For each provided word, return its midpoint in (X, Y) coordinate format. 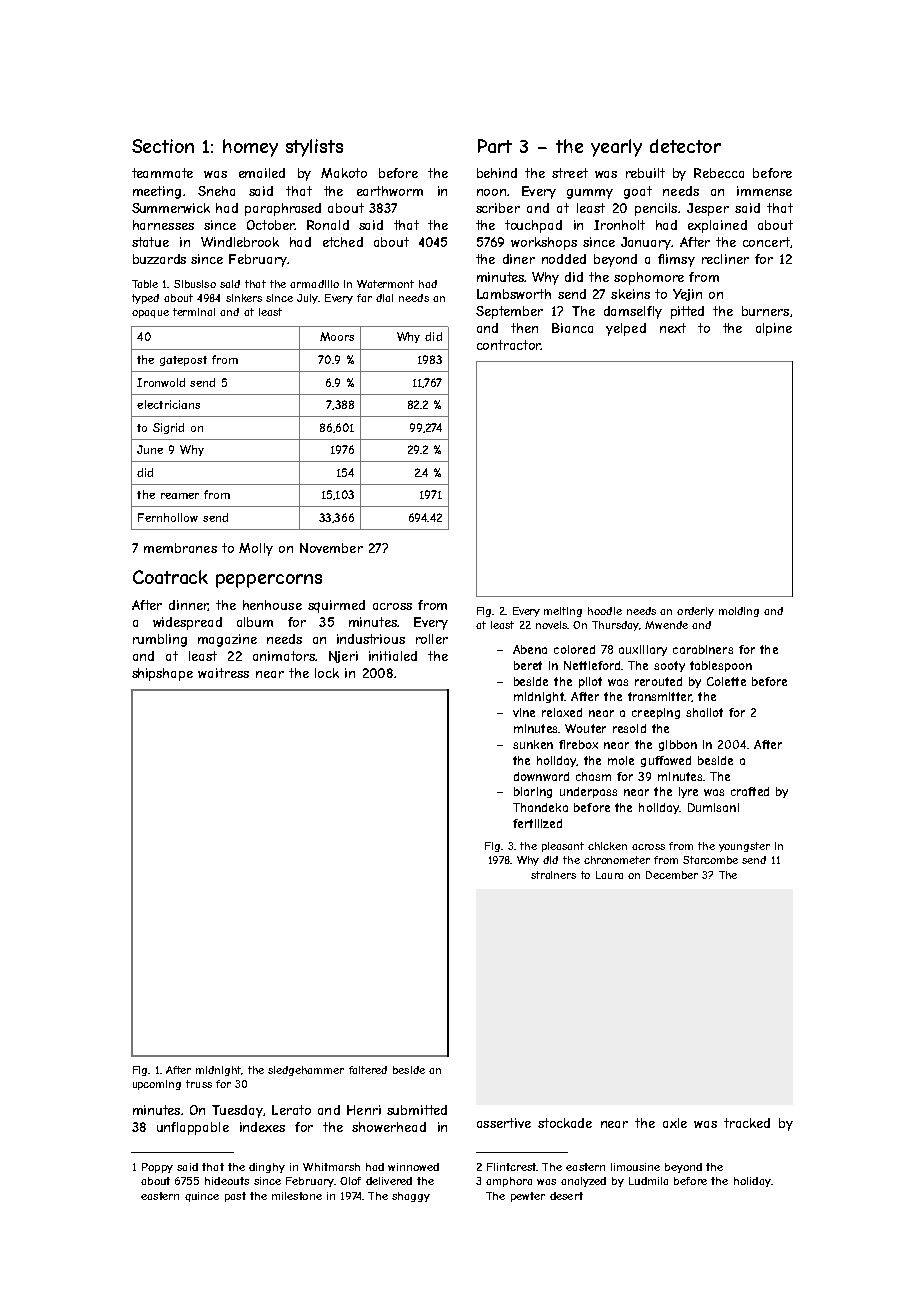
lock (327, 673)
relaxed (562, 712)
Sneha (216, 191)
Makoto (344, 173)
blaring (533, 792)
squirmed (336, 606)
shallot (704, 712)
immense (764, 191)
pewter (528, 1197)
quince (202, 1197)
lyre (688, 792)
